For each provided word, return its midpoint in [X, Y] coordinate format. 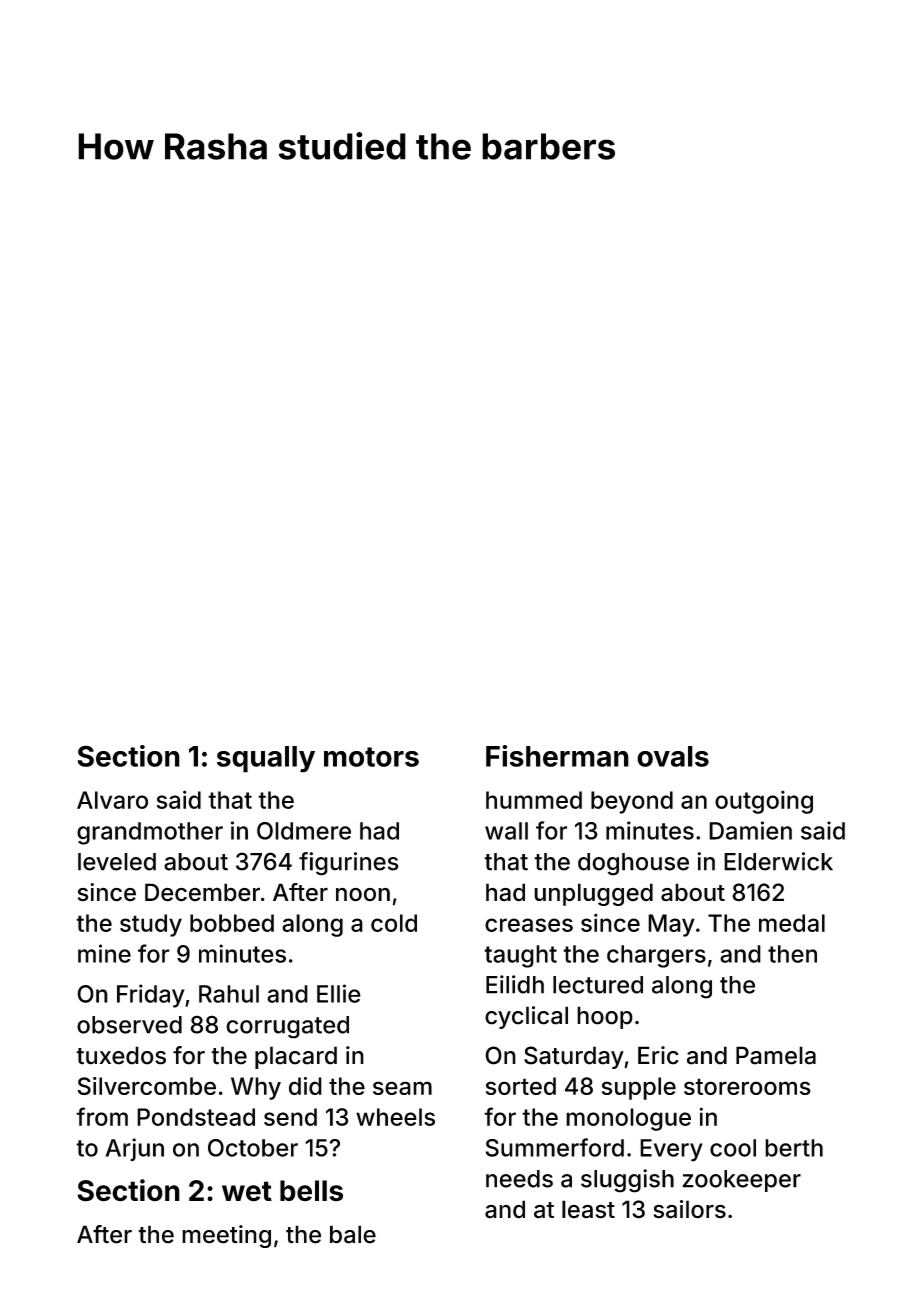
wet [247, 1191]
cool [733, 1148]
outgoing [764, 802]
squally [266, 759]
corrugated [287, 1027]
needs [519, 1179]
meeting [226, 1236]
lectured [598, 985]
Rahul [229, 994]
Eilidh [515, 984]
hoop [605, 1017]
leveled [117, 862]
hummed [534, 800]
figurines [349, 864]
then [792, 954]
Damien [750, 830]
